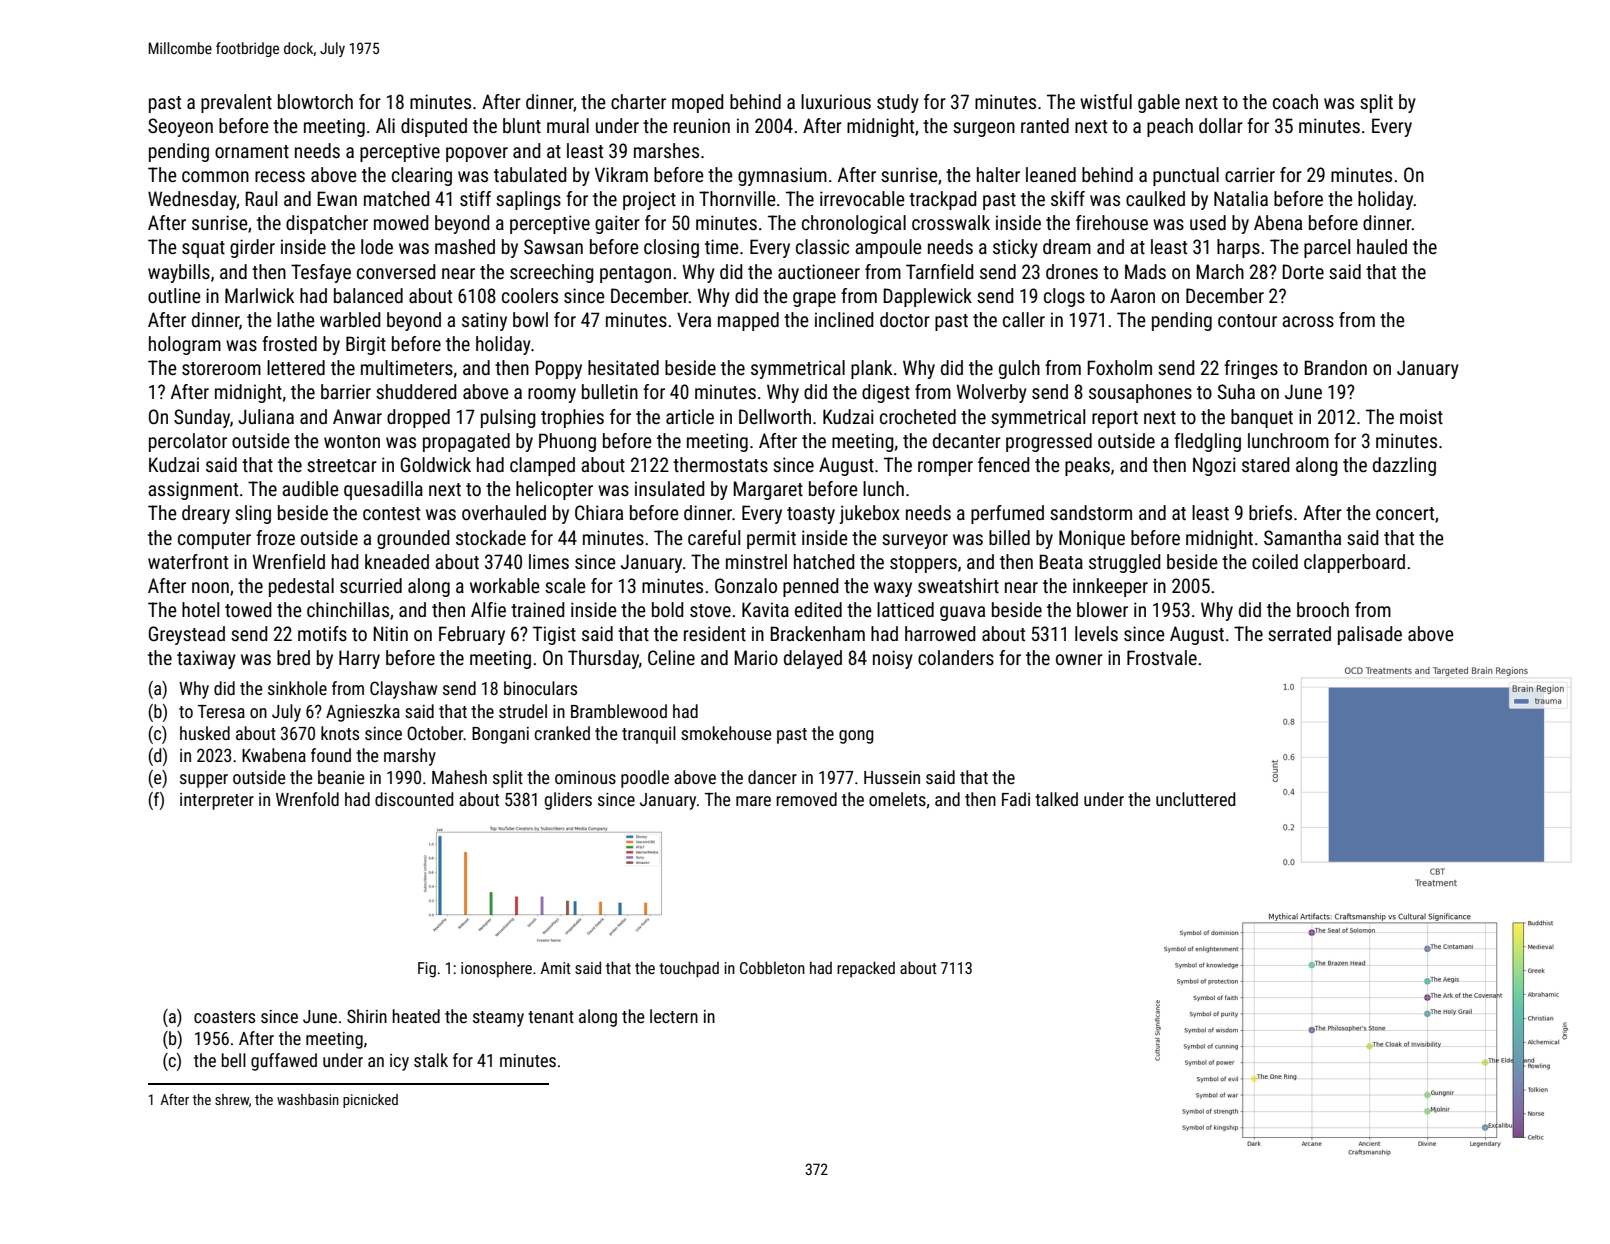  I want to click on assignment, so click(193, 490).
